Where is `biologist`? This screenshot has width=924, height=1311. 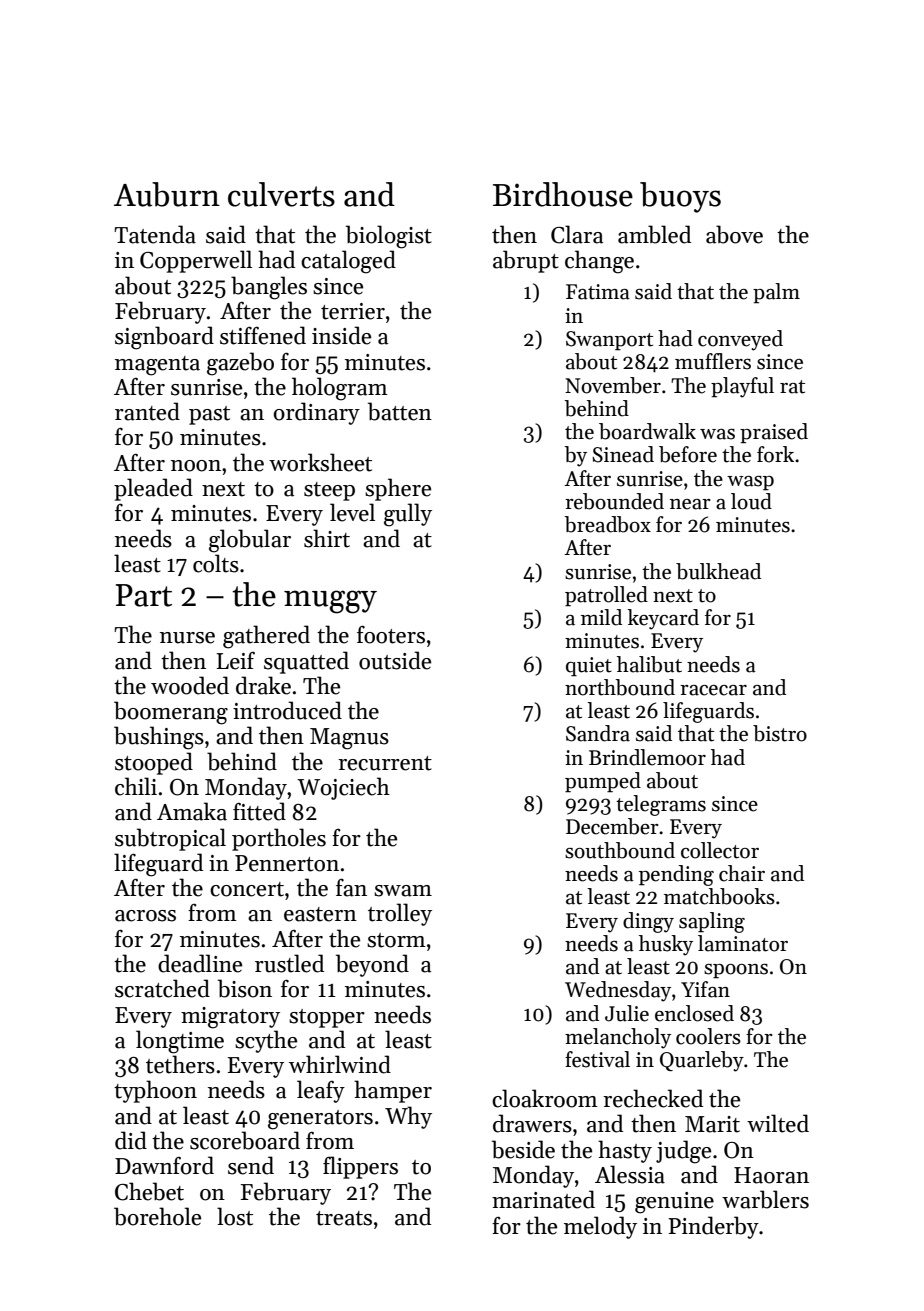
biologist is located at coordinates (389, 237).
